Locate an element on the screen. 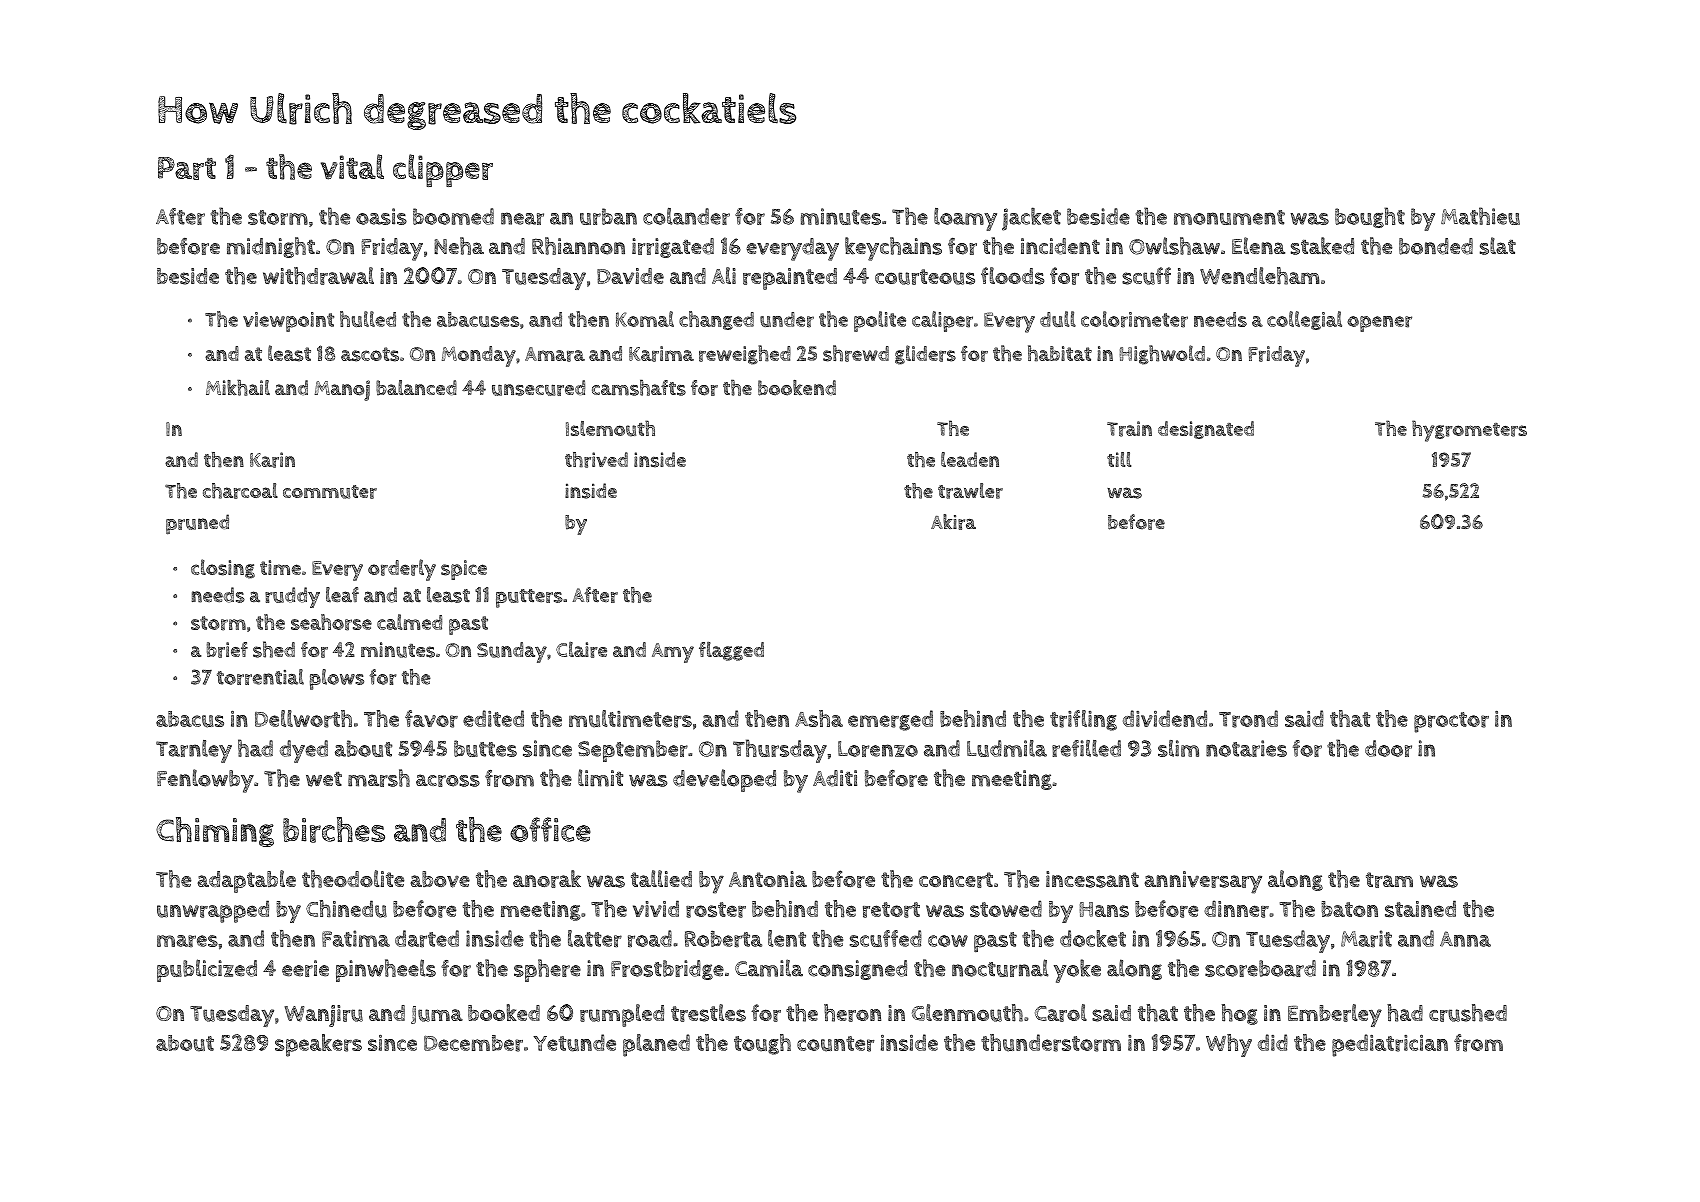  Antonia is located at coordinates (768, 879).
